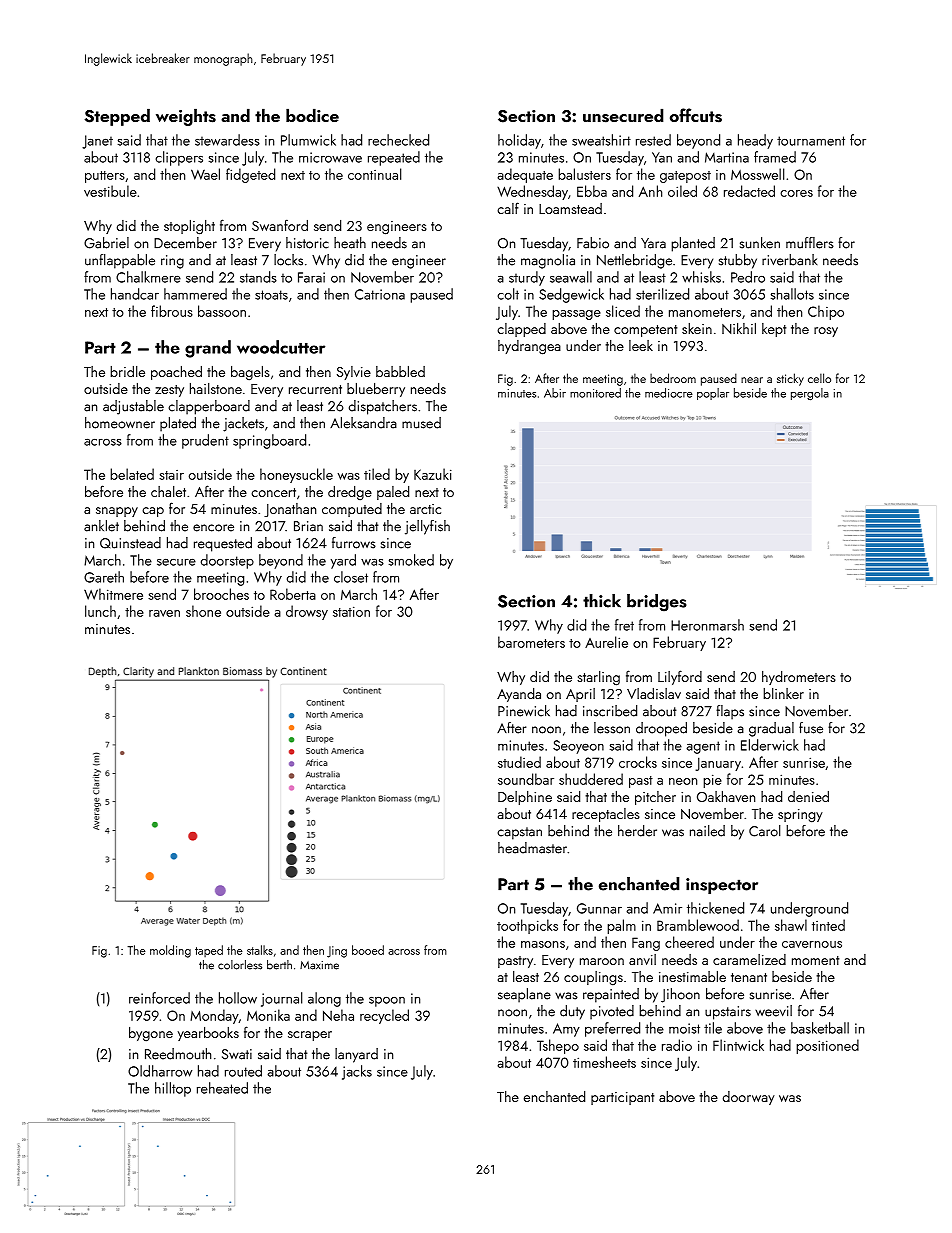 The image size is (952, 1233). I want to click on Oldharrow, so click(160, 1071).
